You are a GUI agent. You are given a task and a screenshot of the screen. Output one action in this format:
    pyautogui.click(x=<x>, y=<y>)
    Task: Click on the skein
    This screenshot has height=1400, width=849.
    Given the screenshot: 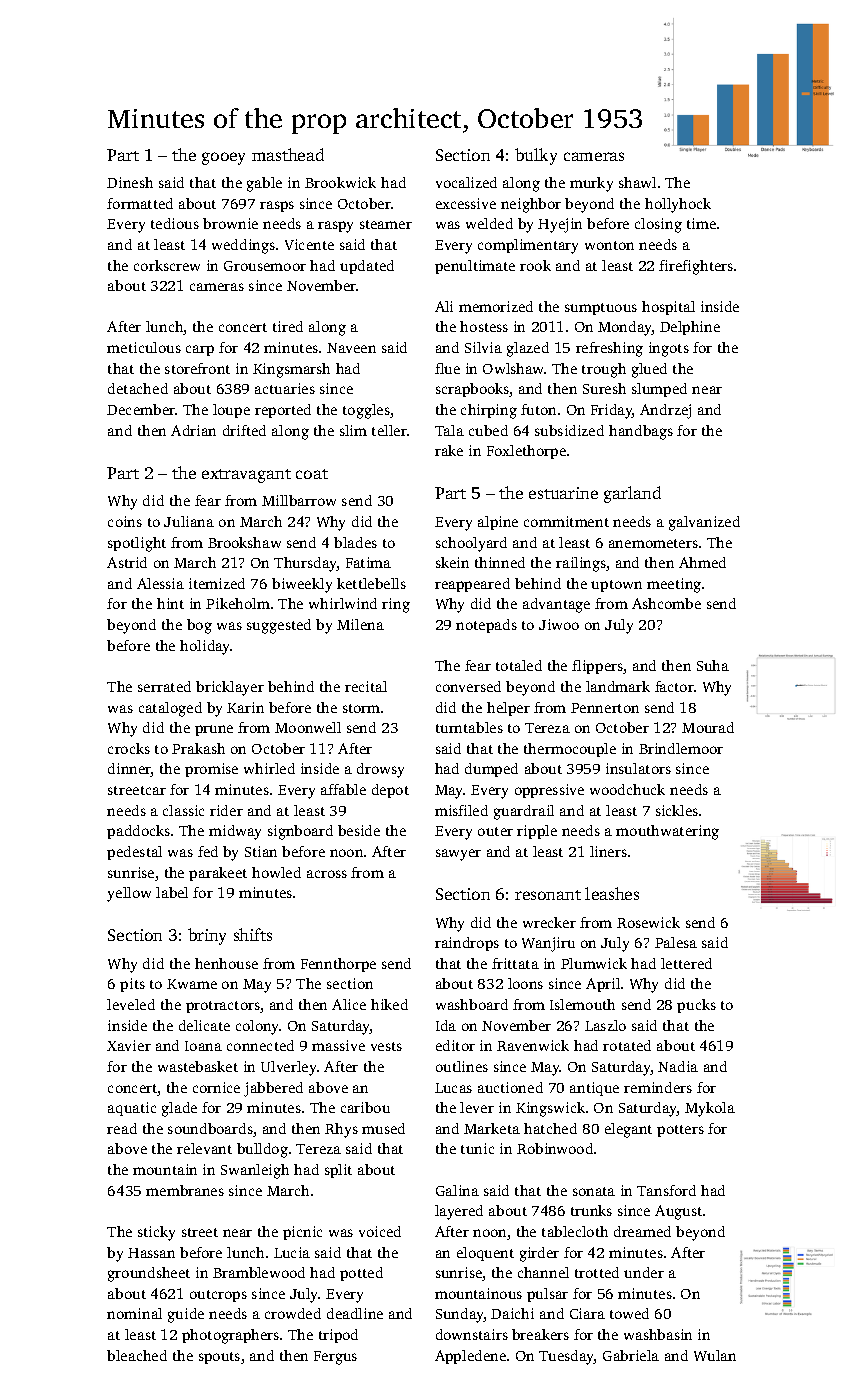 What is the action you would take?
    pyautogui.click(x=452, y=562)
